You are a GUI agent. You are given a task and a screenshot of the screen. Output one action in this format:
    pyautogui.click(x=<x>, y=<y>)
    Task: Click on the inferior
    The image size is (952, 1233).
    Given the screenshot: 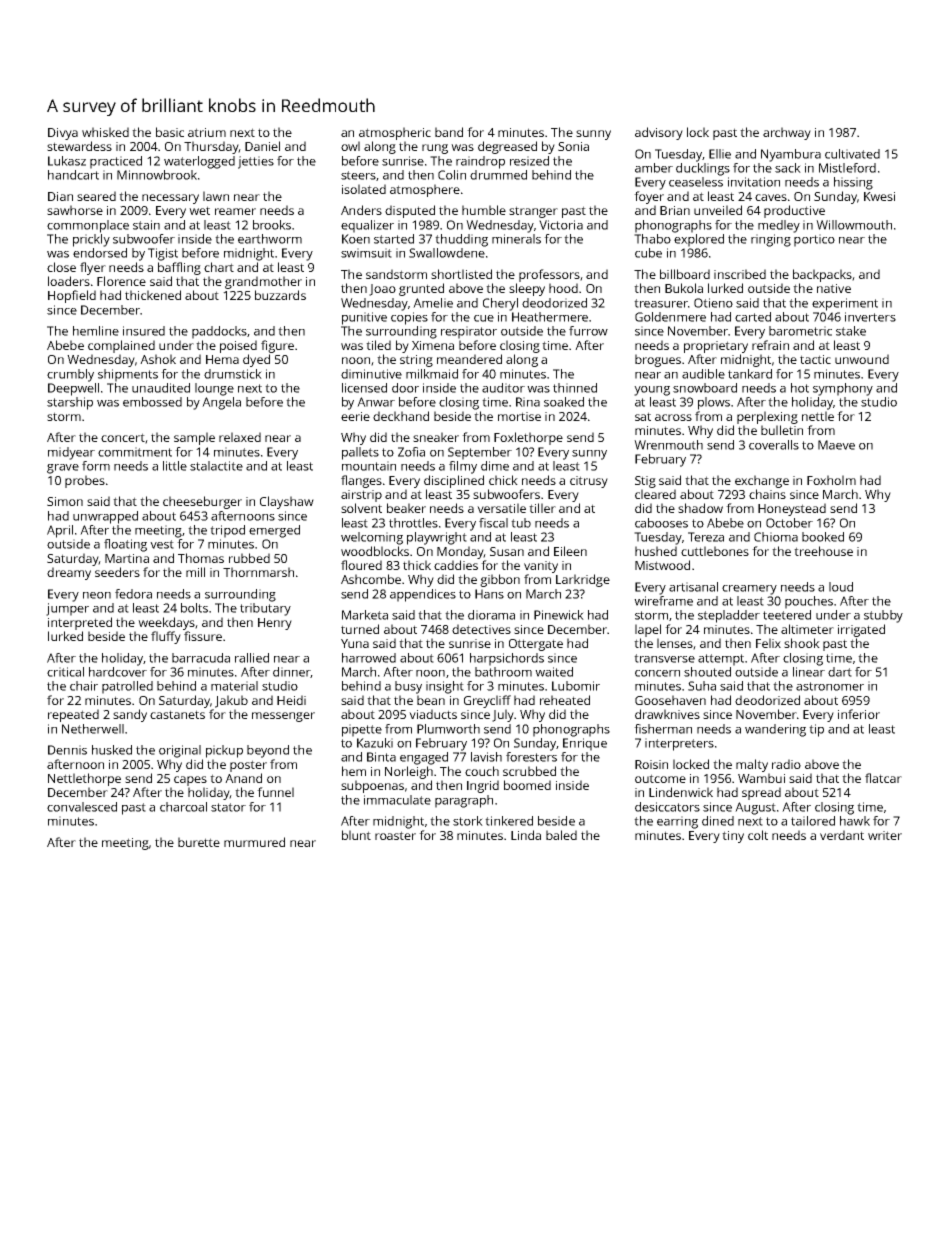 What is the action you would take?
    pyautogui.click(x=859, y=714)
